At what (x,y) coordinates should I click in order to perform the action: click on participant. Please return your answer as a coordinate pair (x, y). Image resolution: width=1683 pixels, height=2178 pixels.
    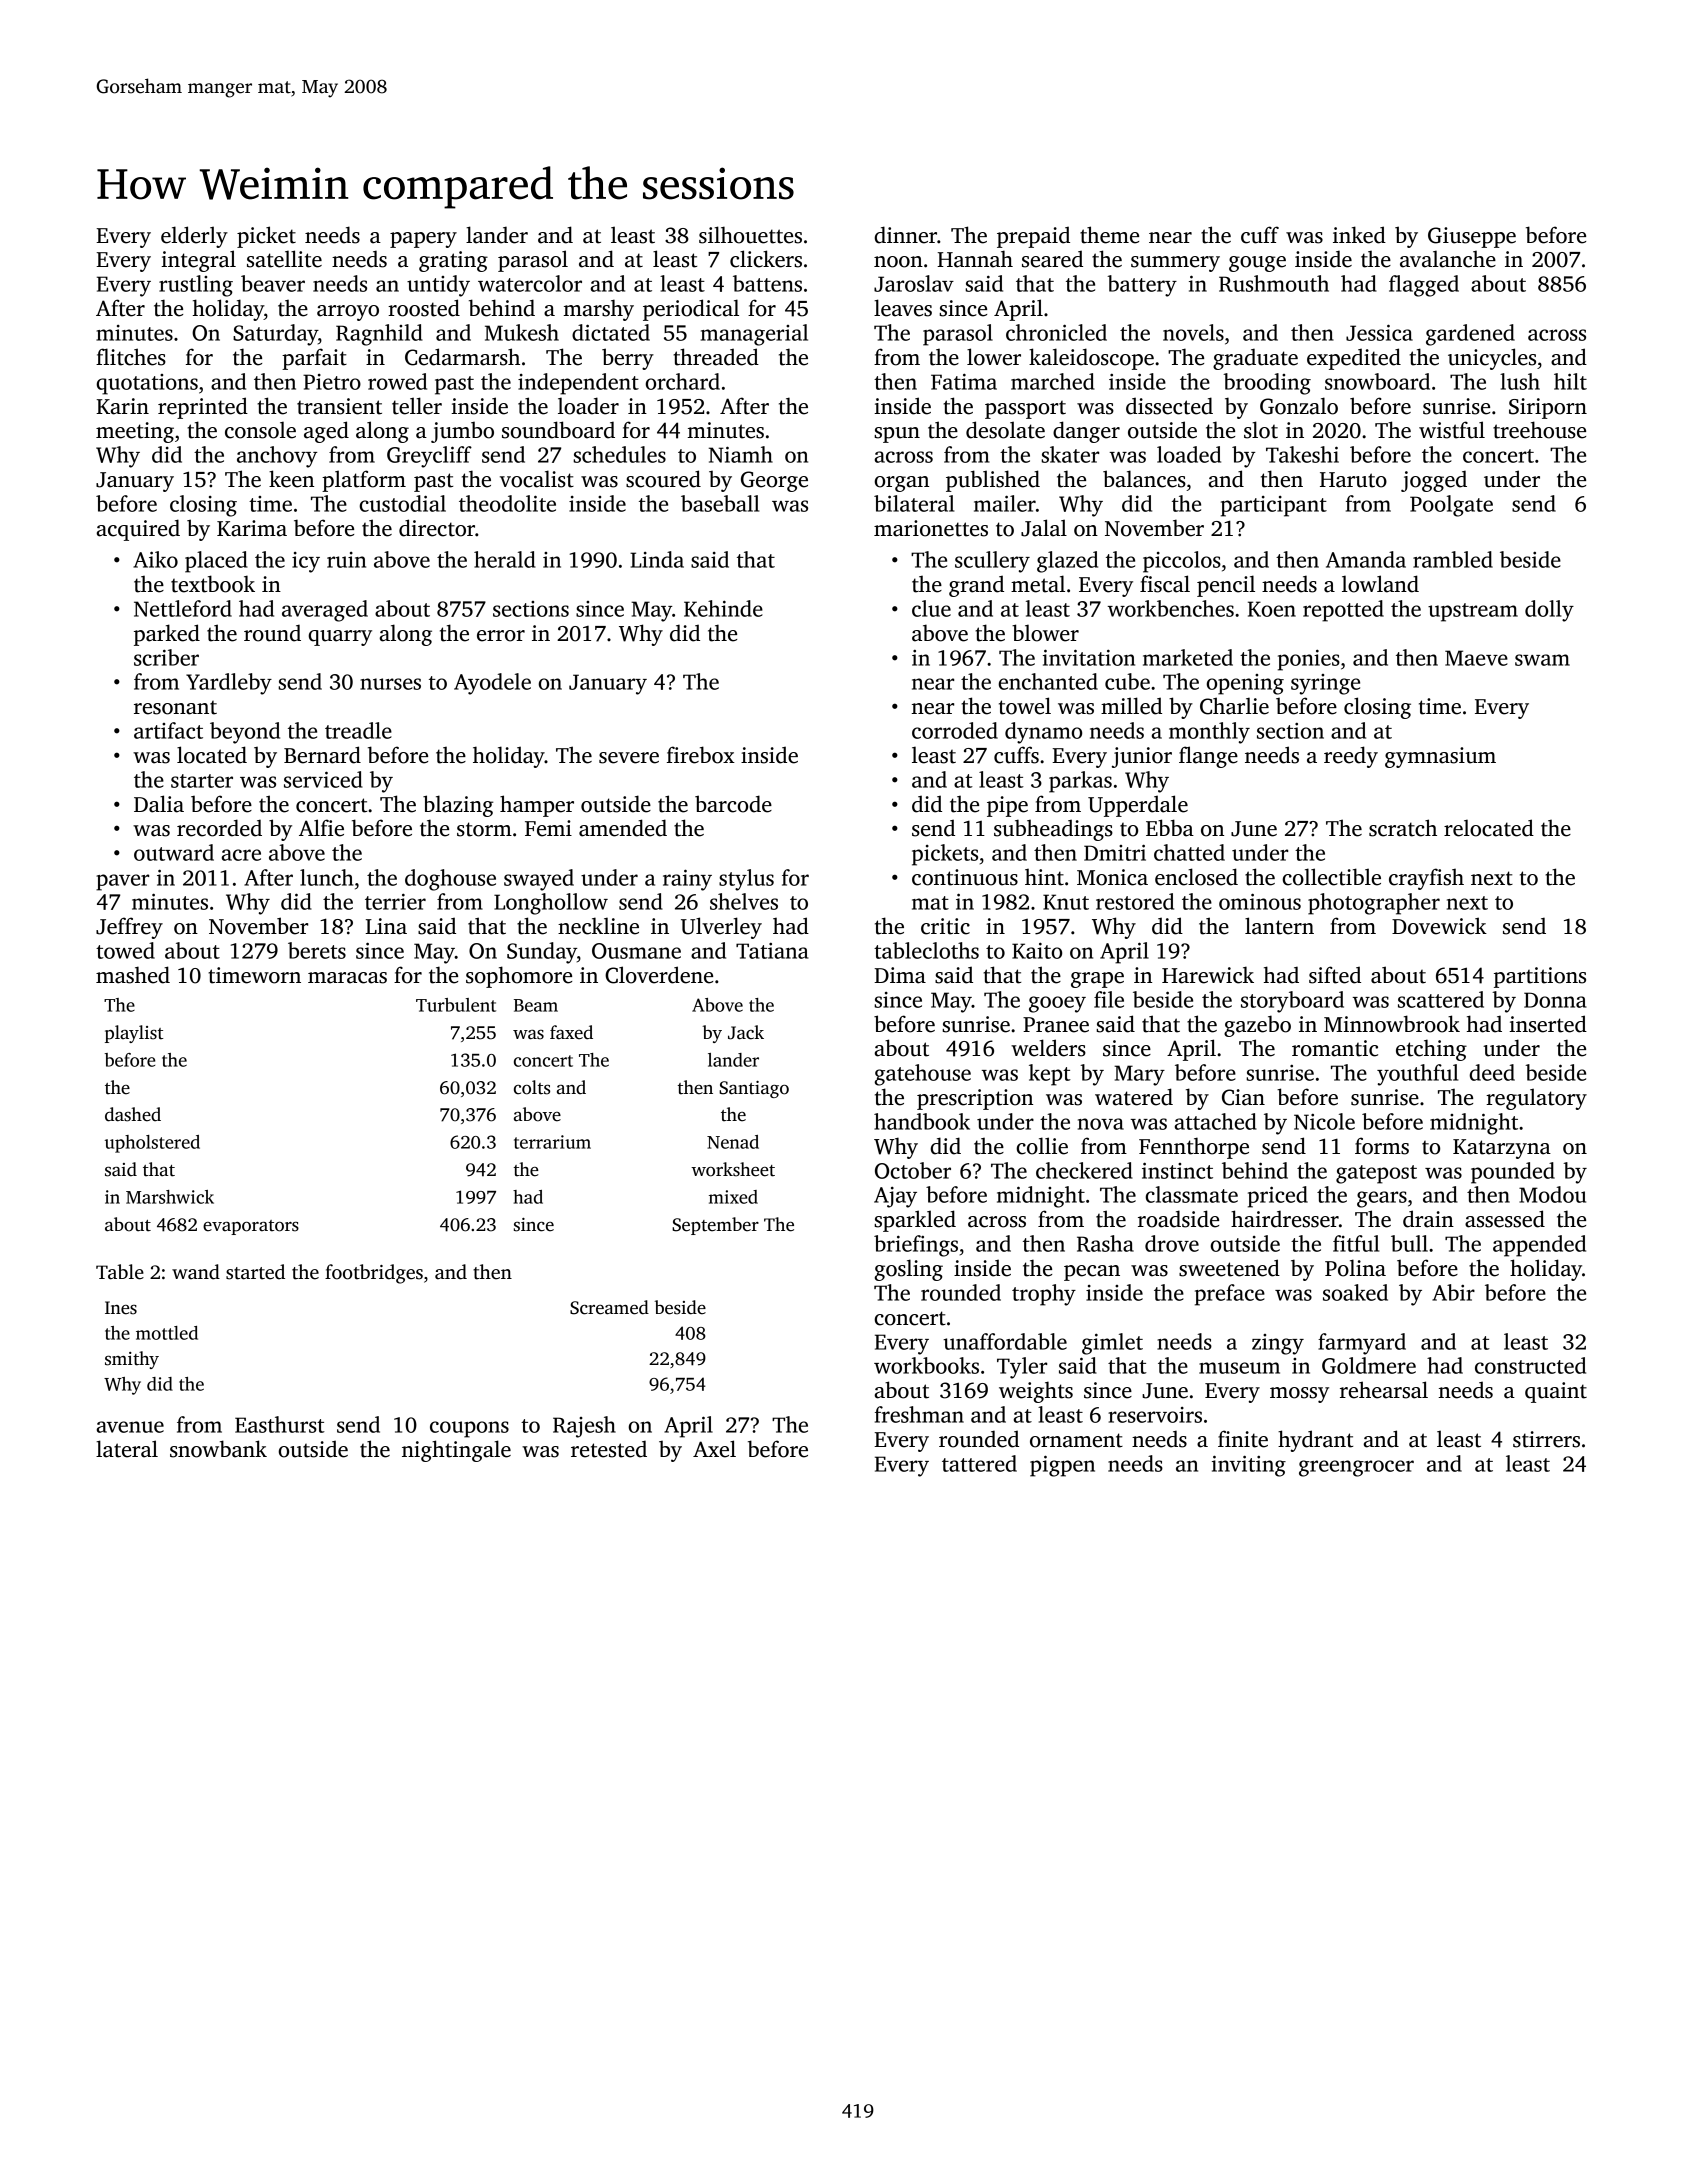
    Looking at the image, I should click on (1274, 506).
